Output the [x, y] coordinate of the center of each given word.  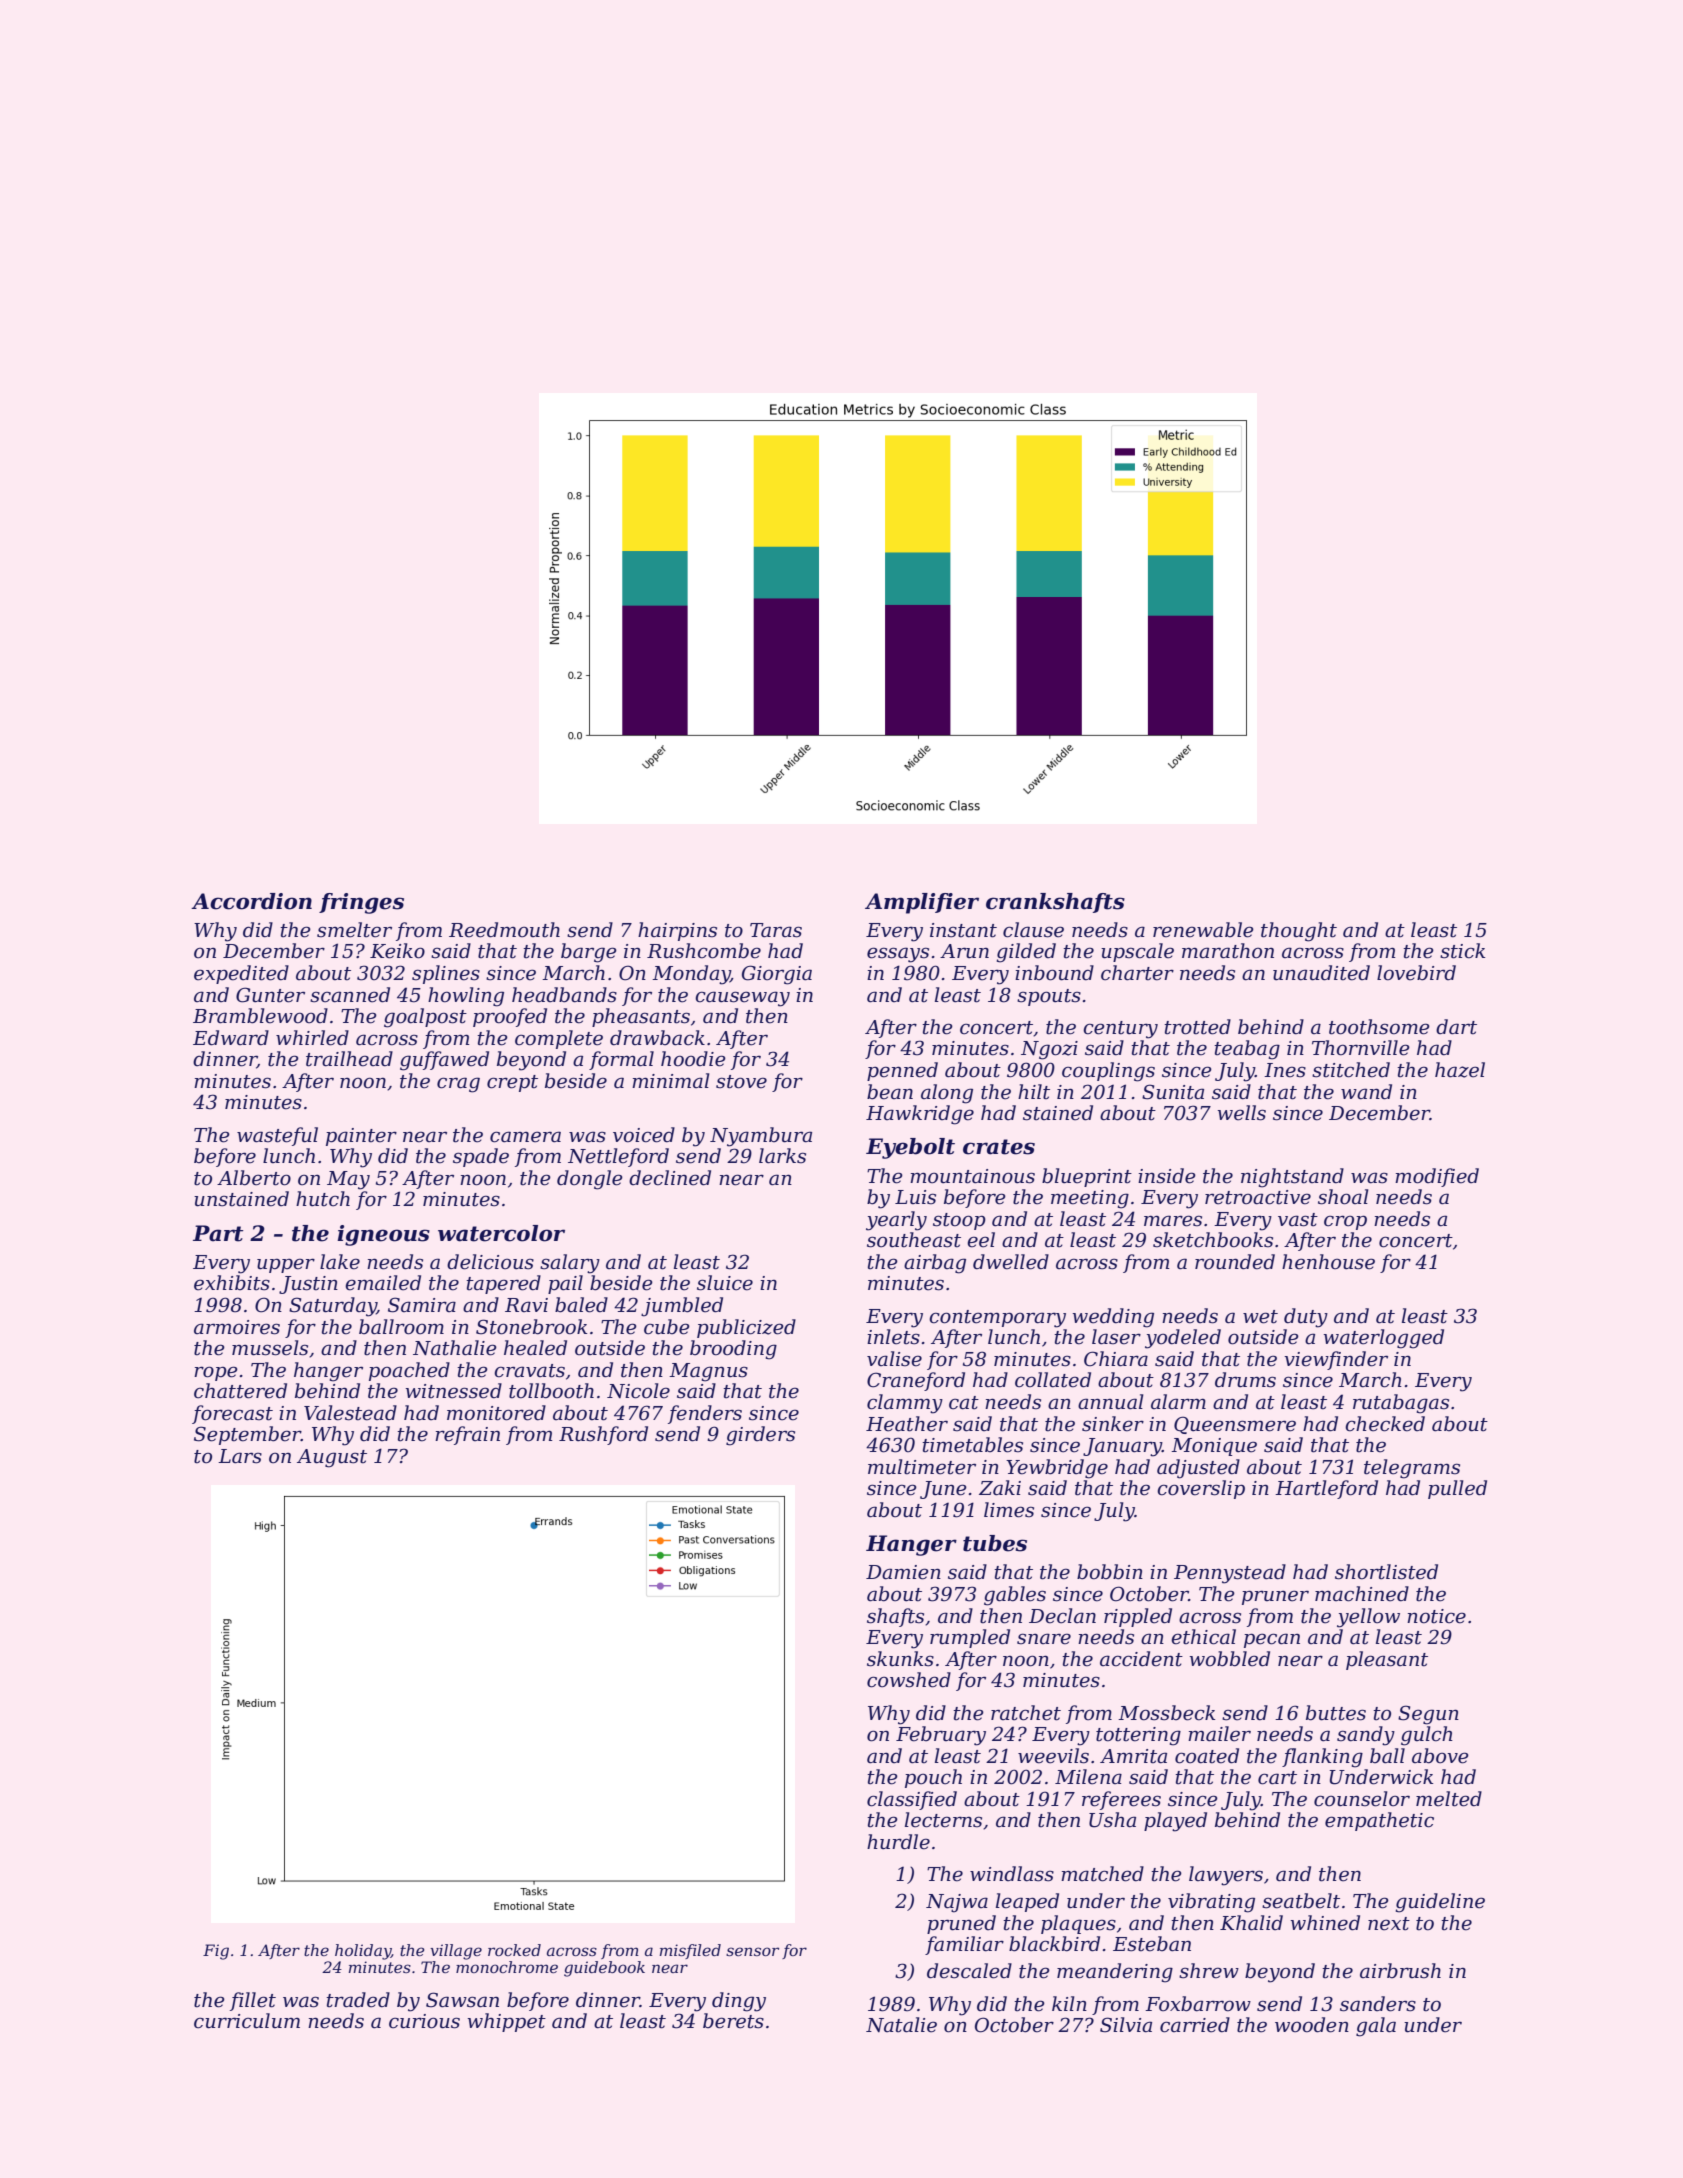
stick [1462, 951]
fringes [361, 903]
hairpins [677, 931]
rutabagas [1401, 1404]
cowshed [909, 1680]
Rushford [603, 1435]
